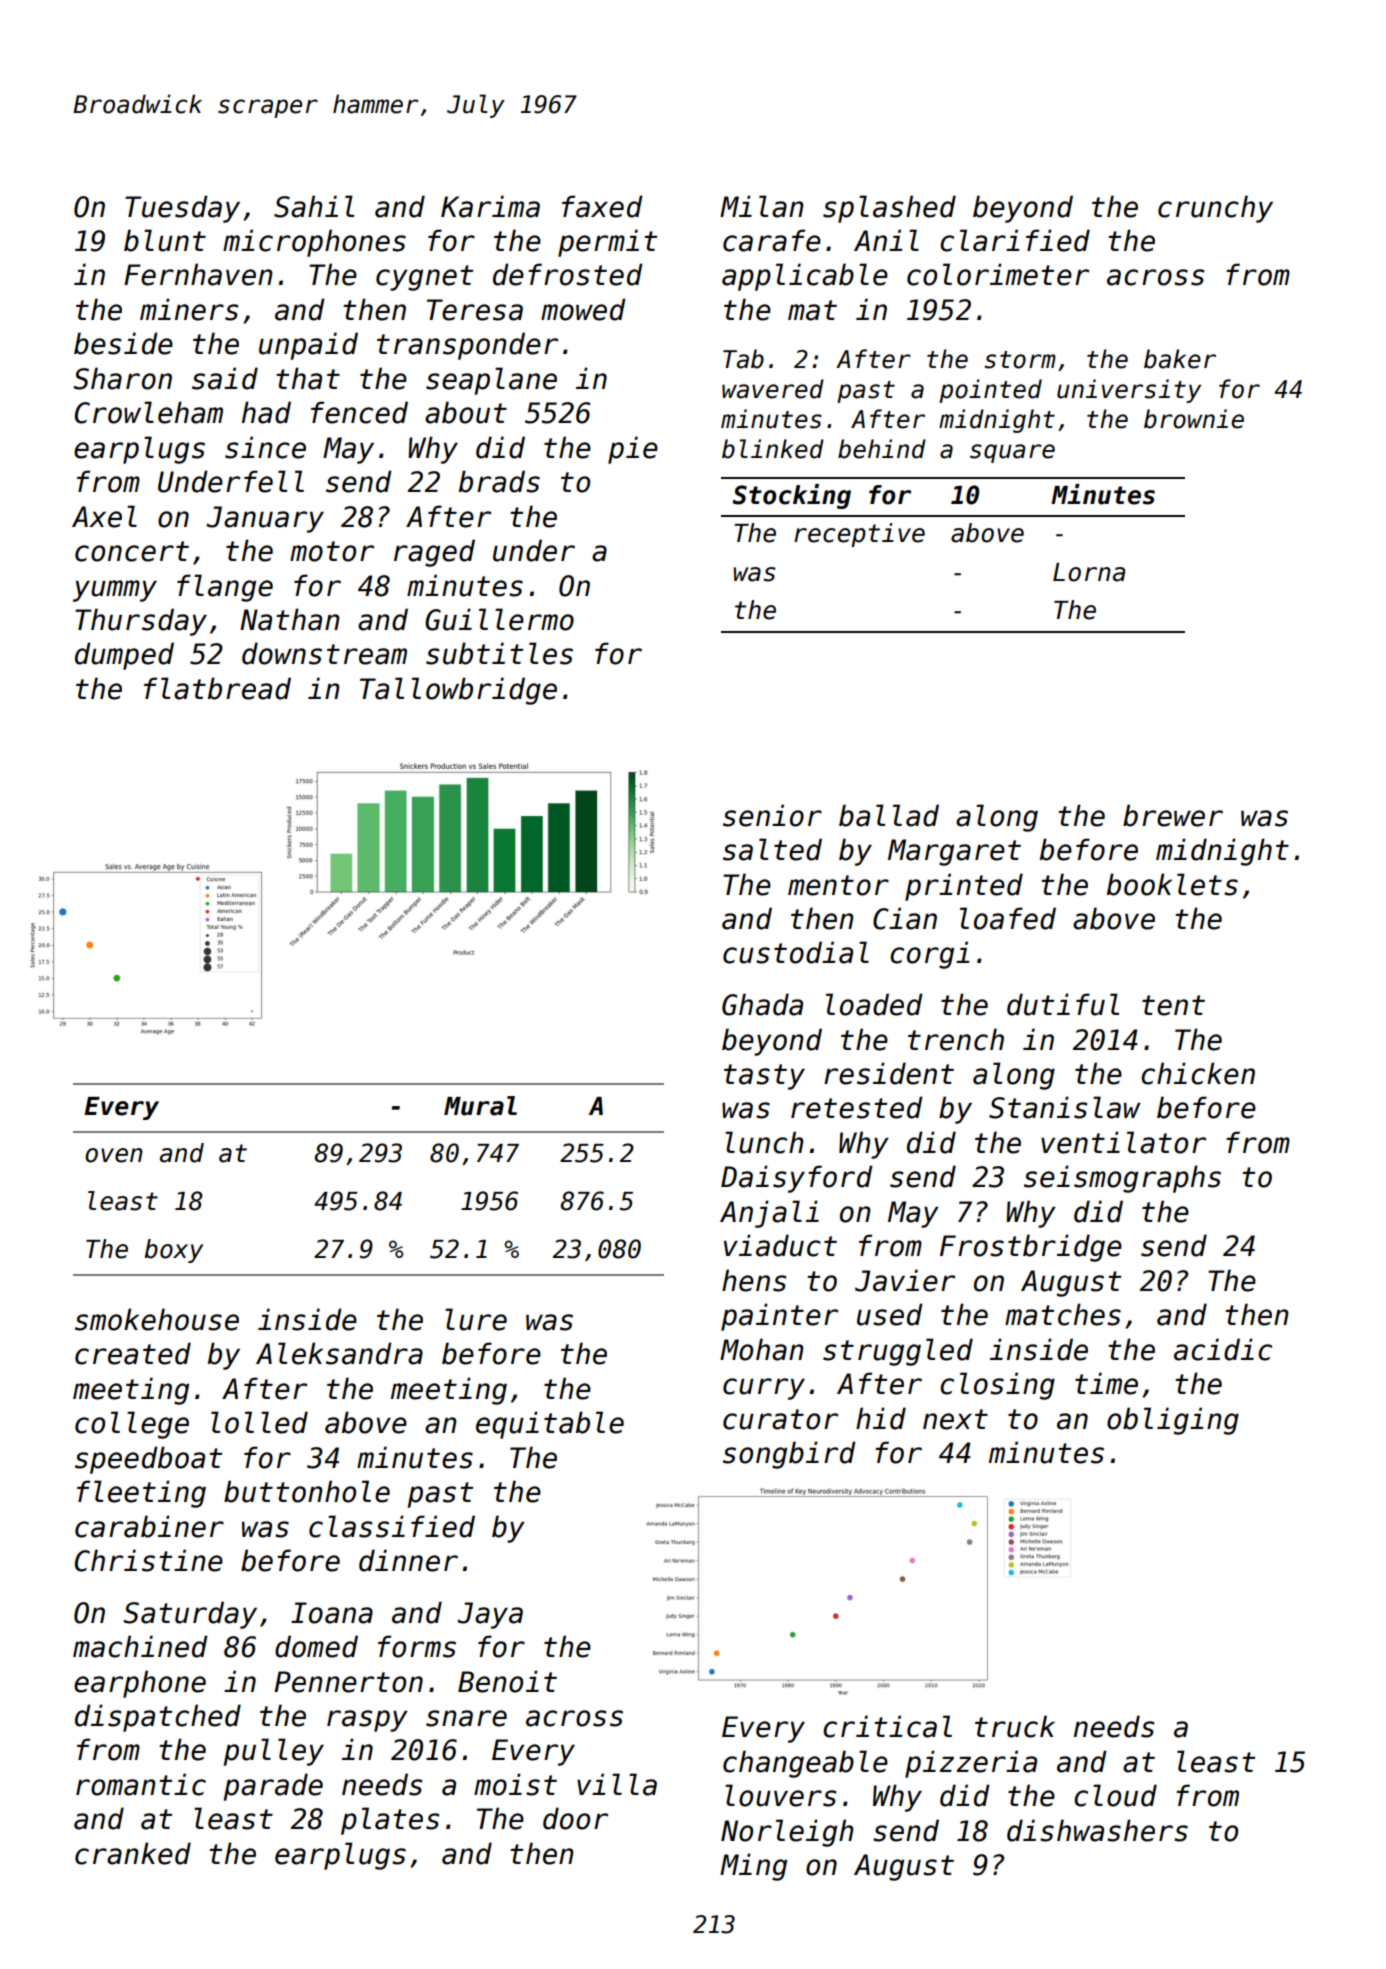 The height and width of the image is (1969, 1386). What do you see at coordinates (971, 1764) in the image?
I see `pizzeria` at bounding box center [971, 1764].
